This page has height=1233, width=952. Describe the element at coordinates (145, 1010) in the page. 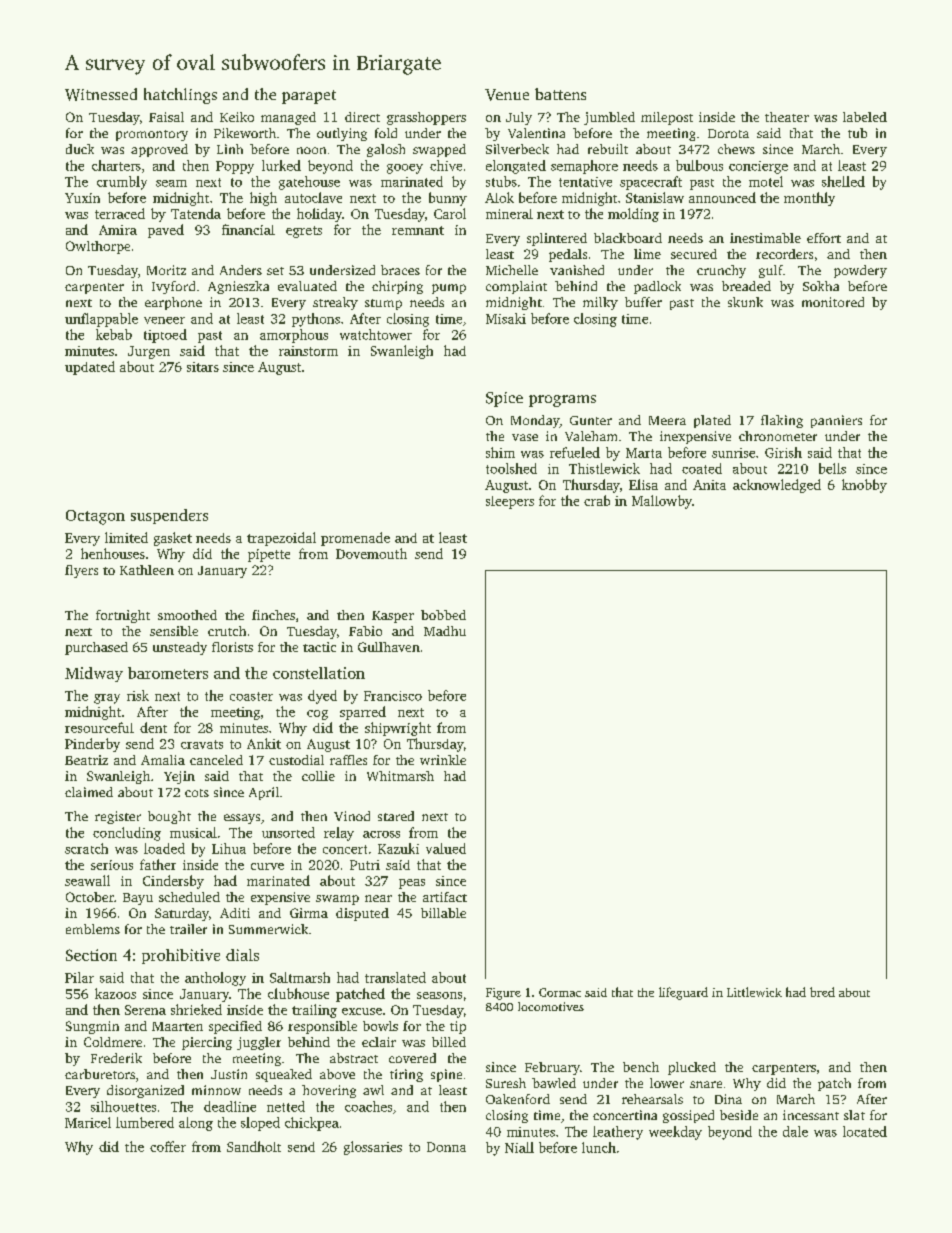

I see `Serena` at that location.
